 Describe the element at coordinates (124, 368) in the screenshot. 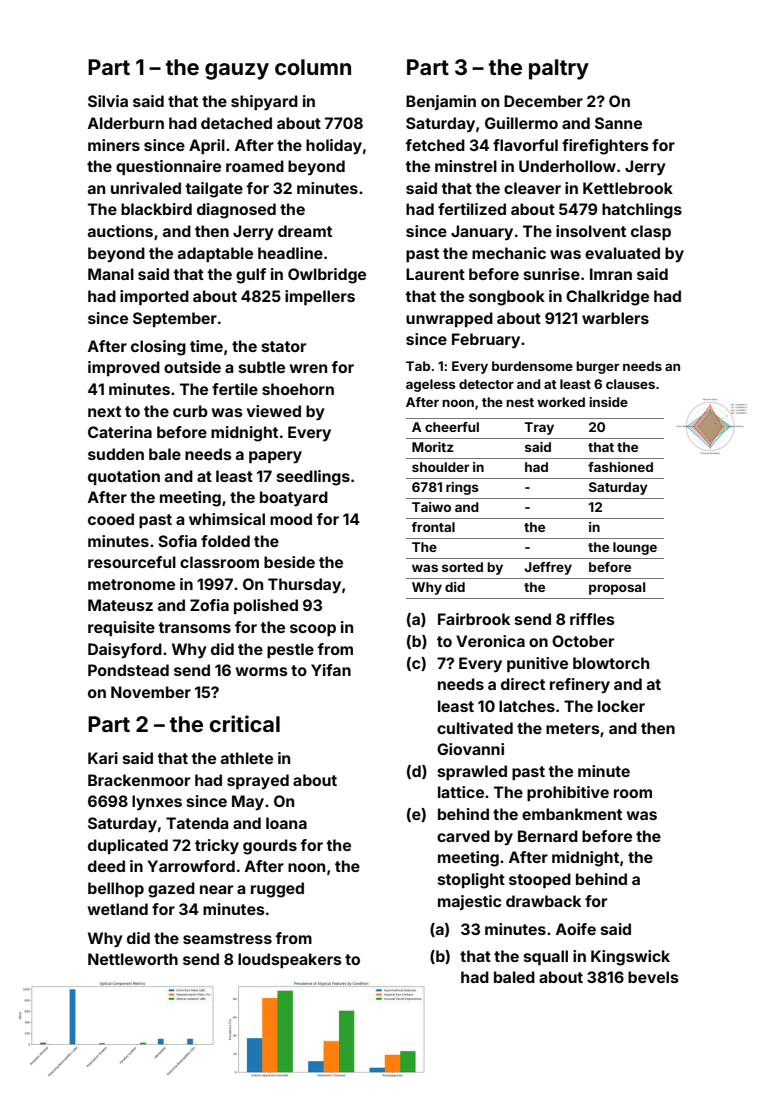

I see `improved` at that location.
